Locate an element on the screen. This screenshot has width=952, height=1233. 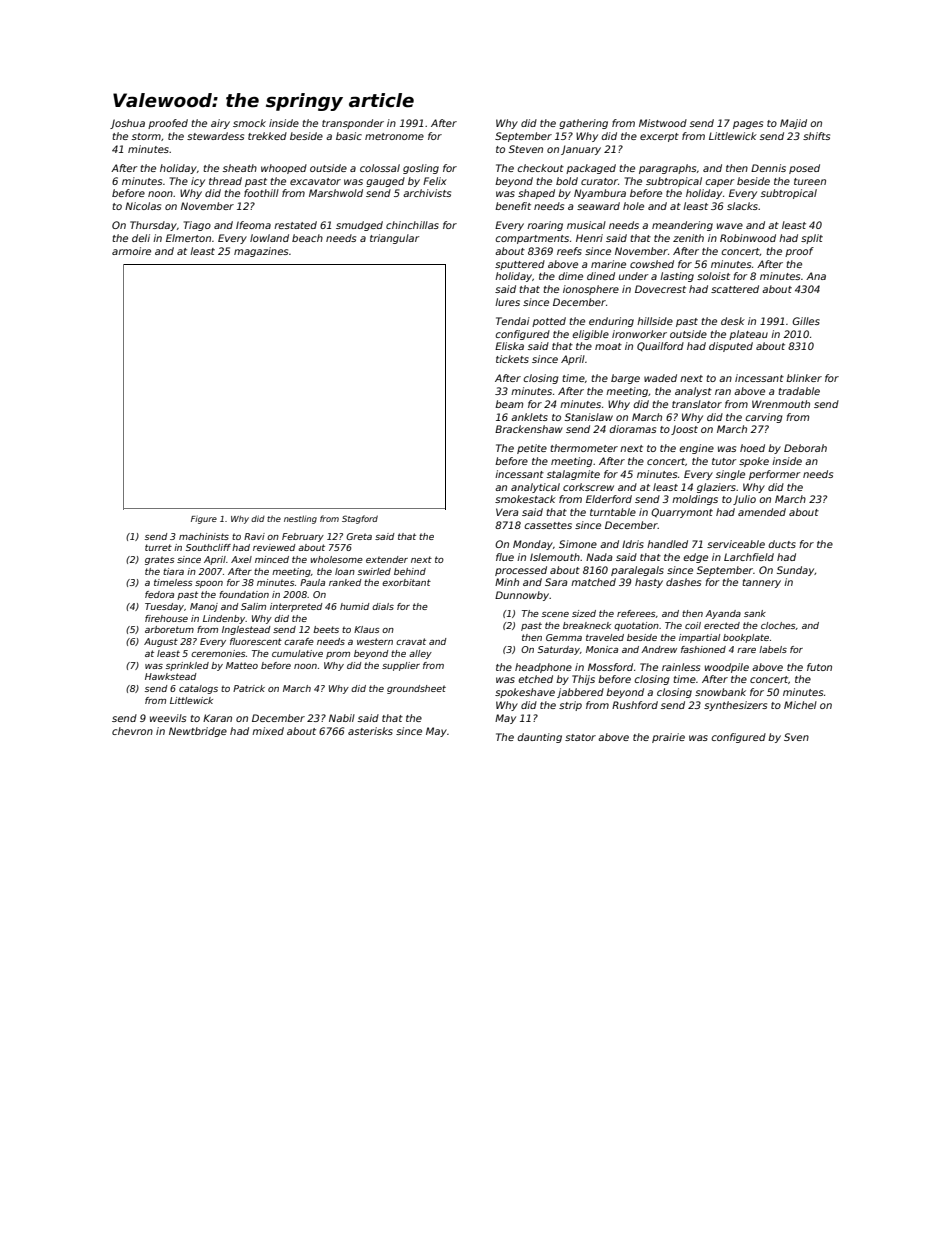
Julio is located at coordinates (744, 500).
